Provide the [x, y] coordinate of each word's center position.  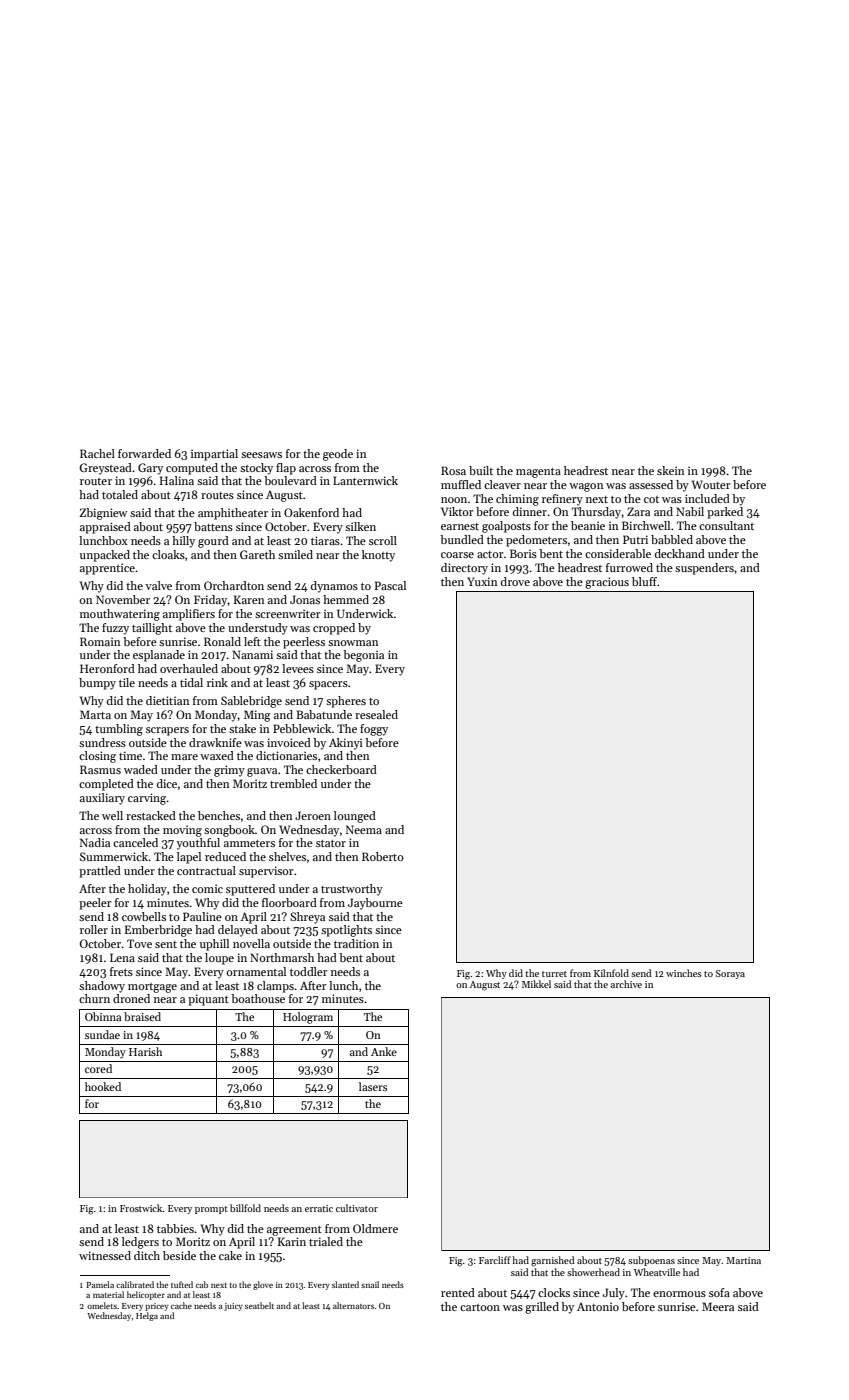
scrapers [167, 731]
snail [370, 1284]
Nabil [690, 511]
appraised [105, 528]
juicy [233, 1307]
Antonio [598, 1306]
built [481, 470]
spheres [346, 702]
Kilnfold [611, 973]
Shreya [307, 918]
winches [684, 973]
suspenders [704, 569]
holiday [147, 890]
